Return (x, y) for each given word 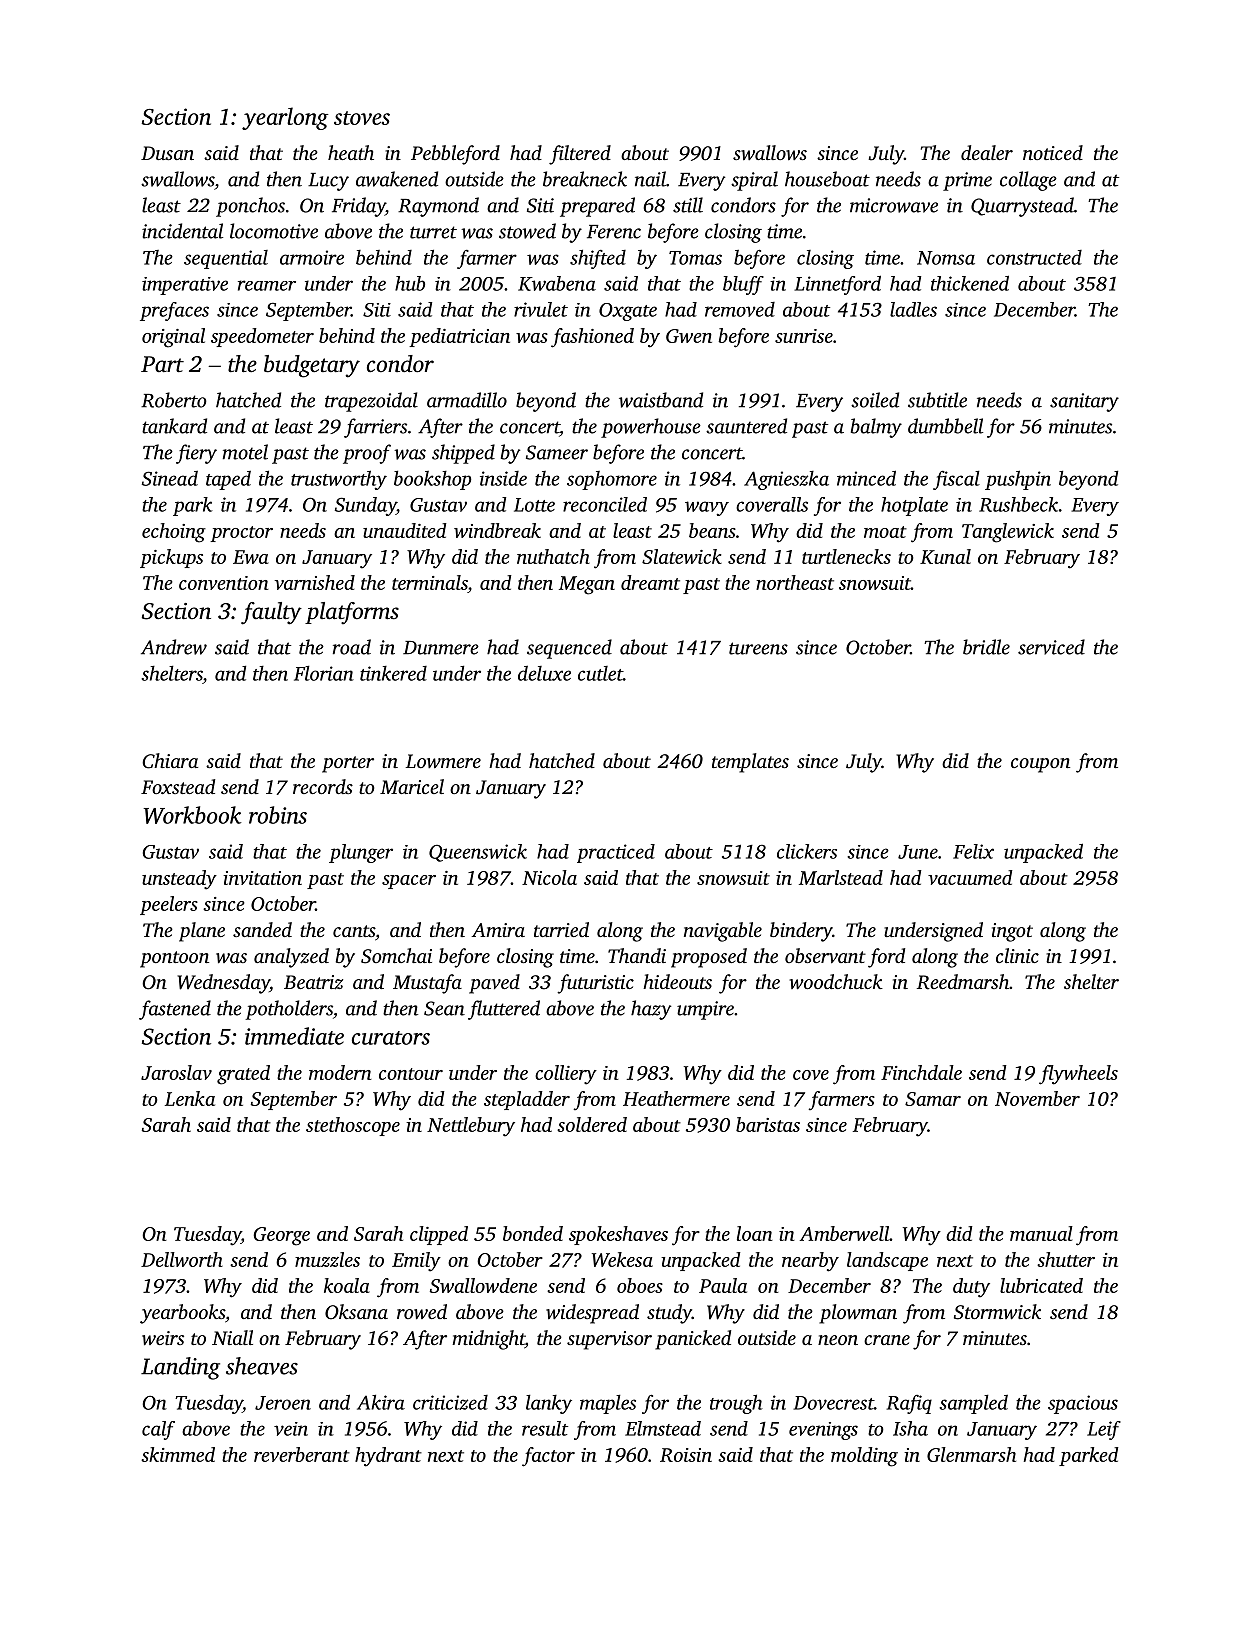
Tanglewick (1008, 533)
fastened (175, 1010)
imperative (185, 286)
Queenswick (478, 853)
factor (548, 1457)
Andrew (174, 647)
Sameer (557, 452)
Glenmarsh (971, 1454)
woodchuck (836, 982)
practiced (616, 853)
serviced (1051, 647)
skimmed (178, 1454)
